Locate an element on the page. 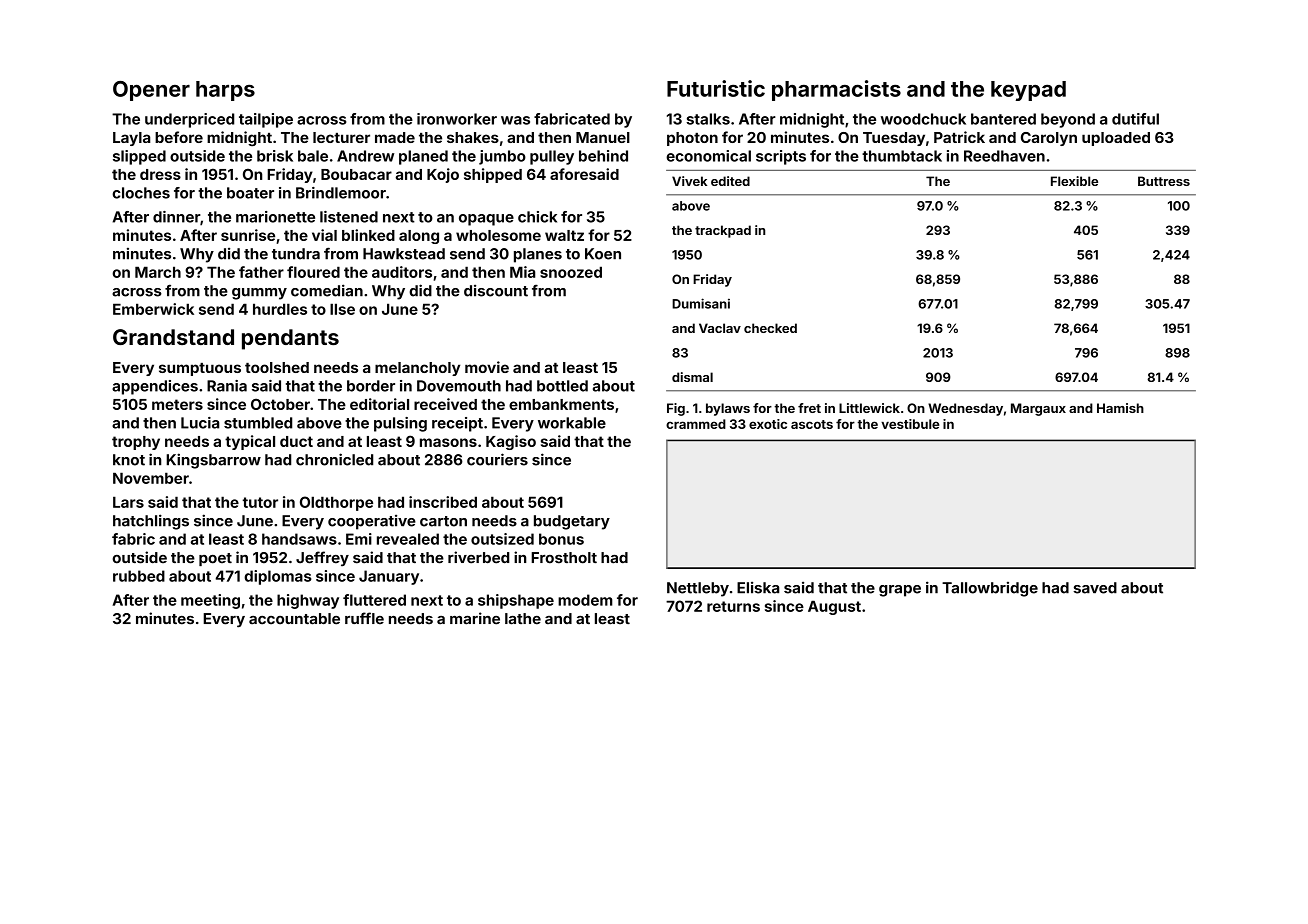  beyond is located at coordinates (1068, 120).
